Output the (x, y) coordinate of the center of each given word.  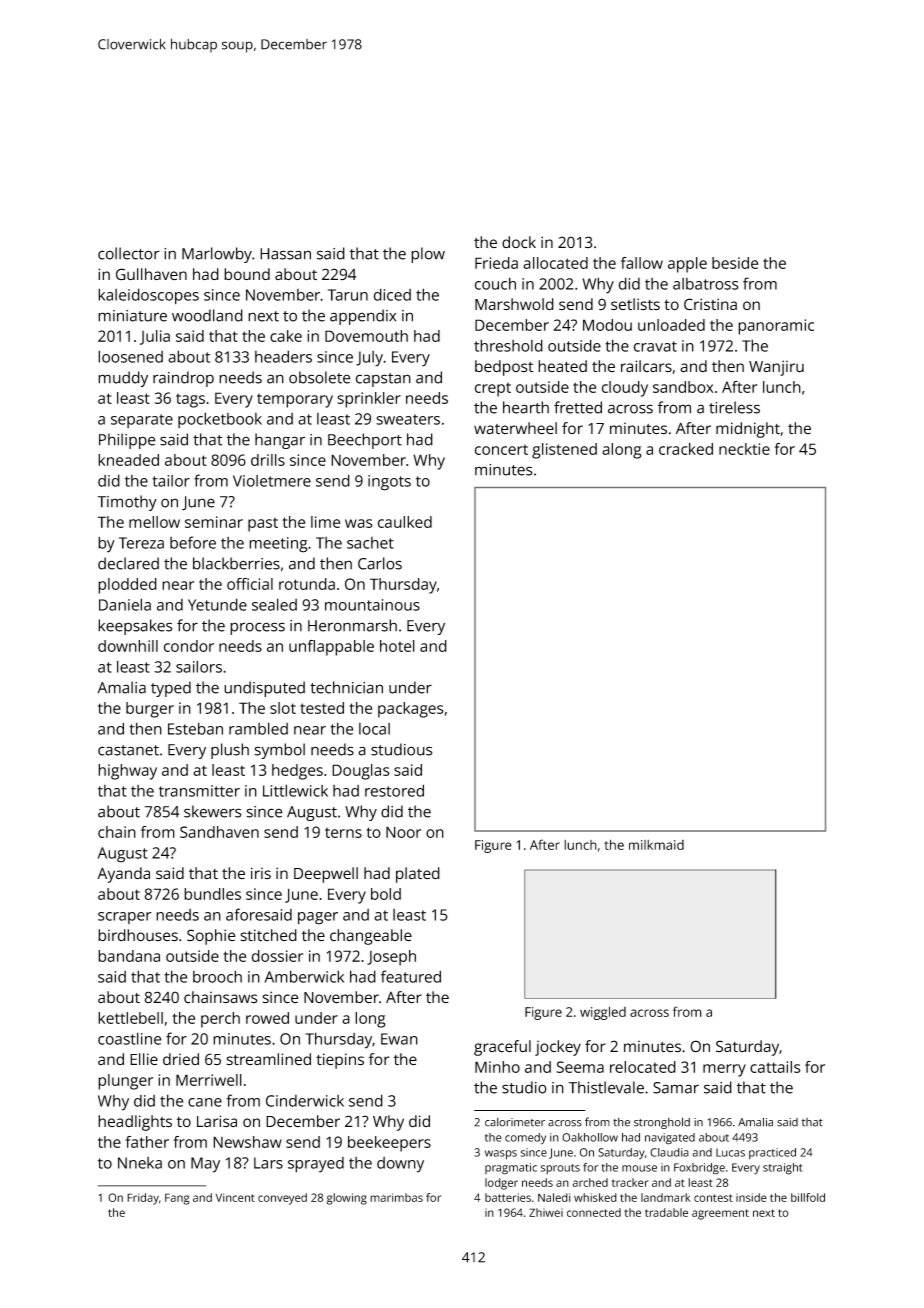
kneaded (128, 460)
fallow (642, 263)
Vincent (235, 1197)
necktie (744, 449)
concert (501, 449)
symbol (279, 751)
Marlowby (217, 255)
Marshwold (514, 304)
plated (418, 875)
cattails (775, 1067)
